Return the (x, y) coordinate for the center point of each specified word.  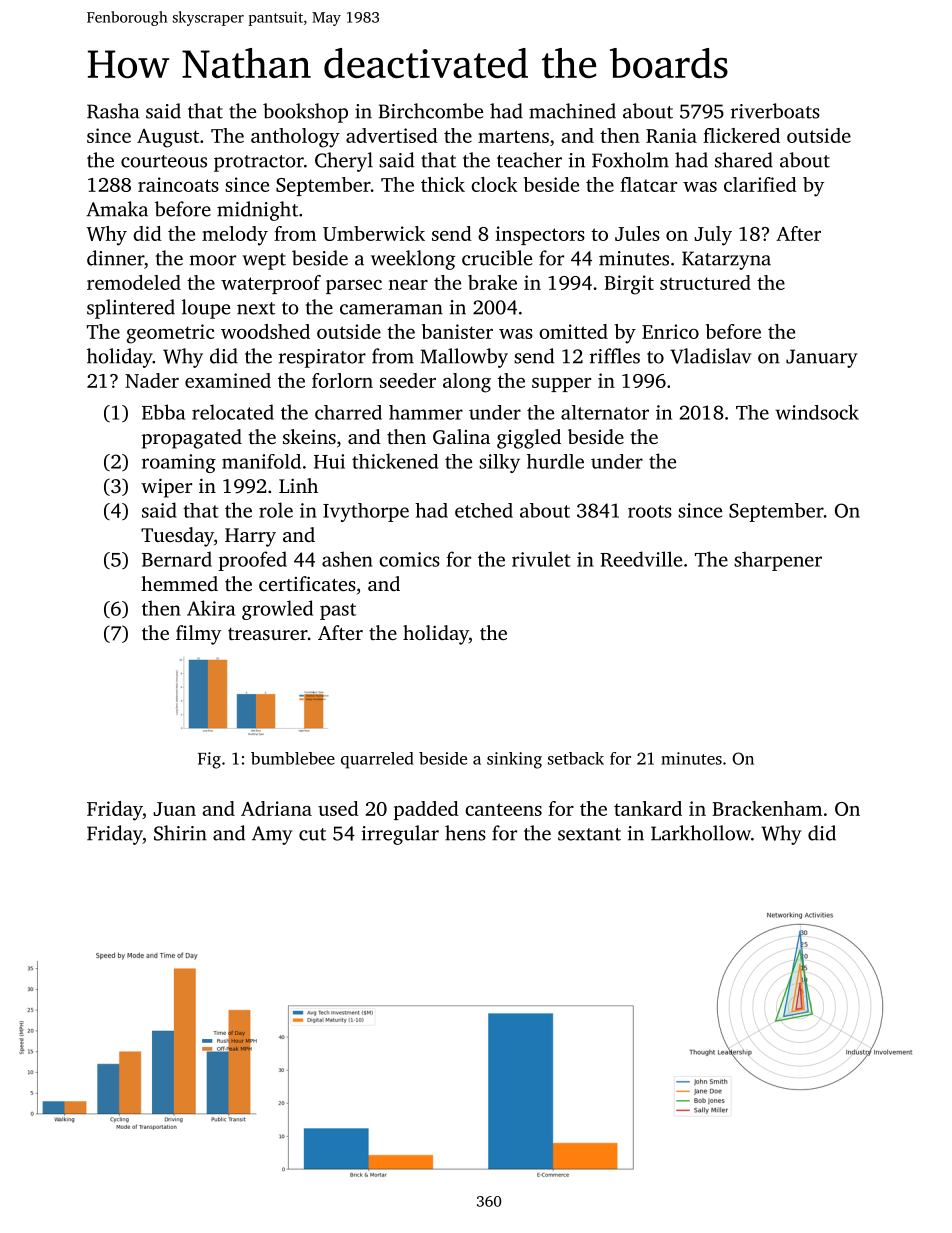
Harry (250, 537)
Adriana (276, 808)
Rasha (113, 111)
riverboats (775, 111)
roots (650, 511)
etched (484, 510)
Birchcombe (431, 111)
